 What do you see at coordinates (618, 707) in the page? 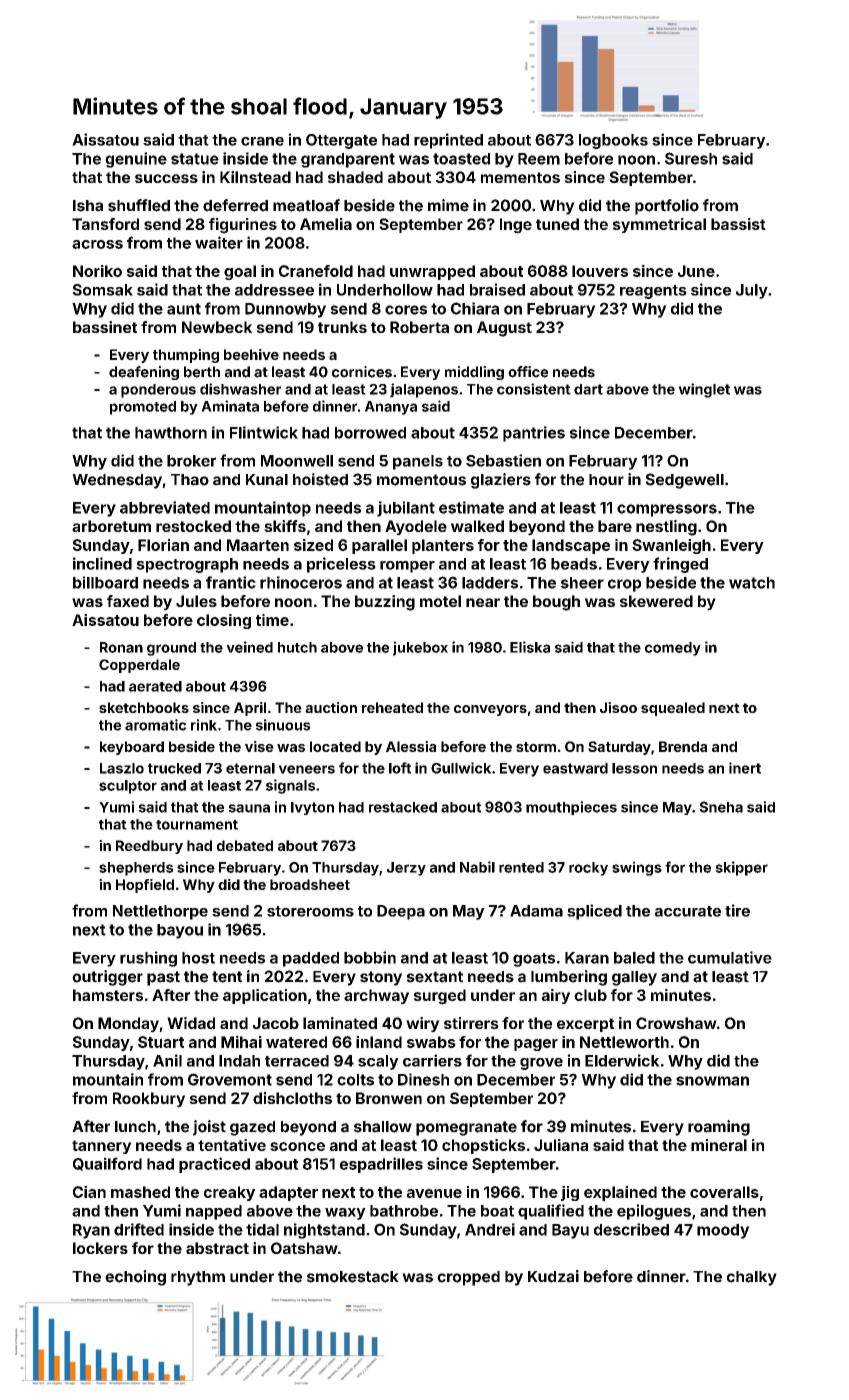
I see `Jisoo` at bounding box center [618, 707].
